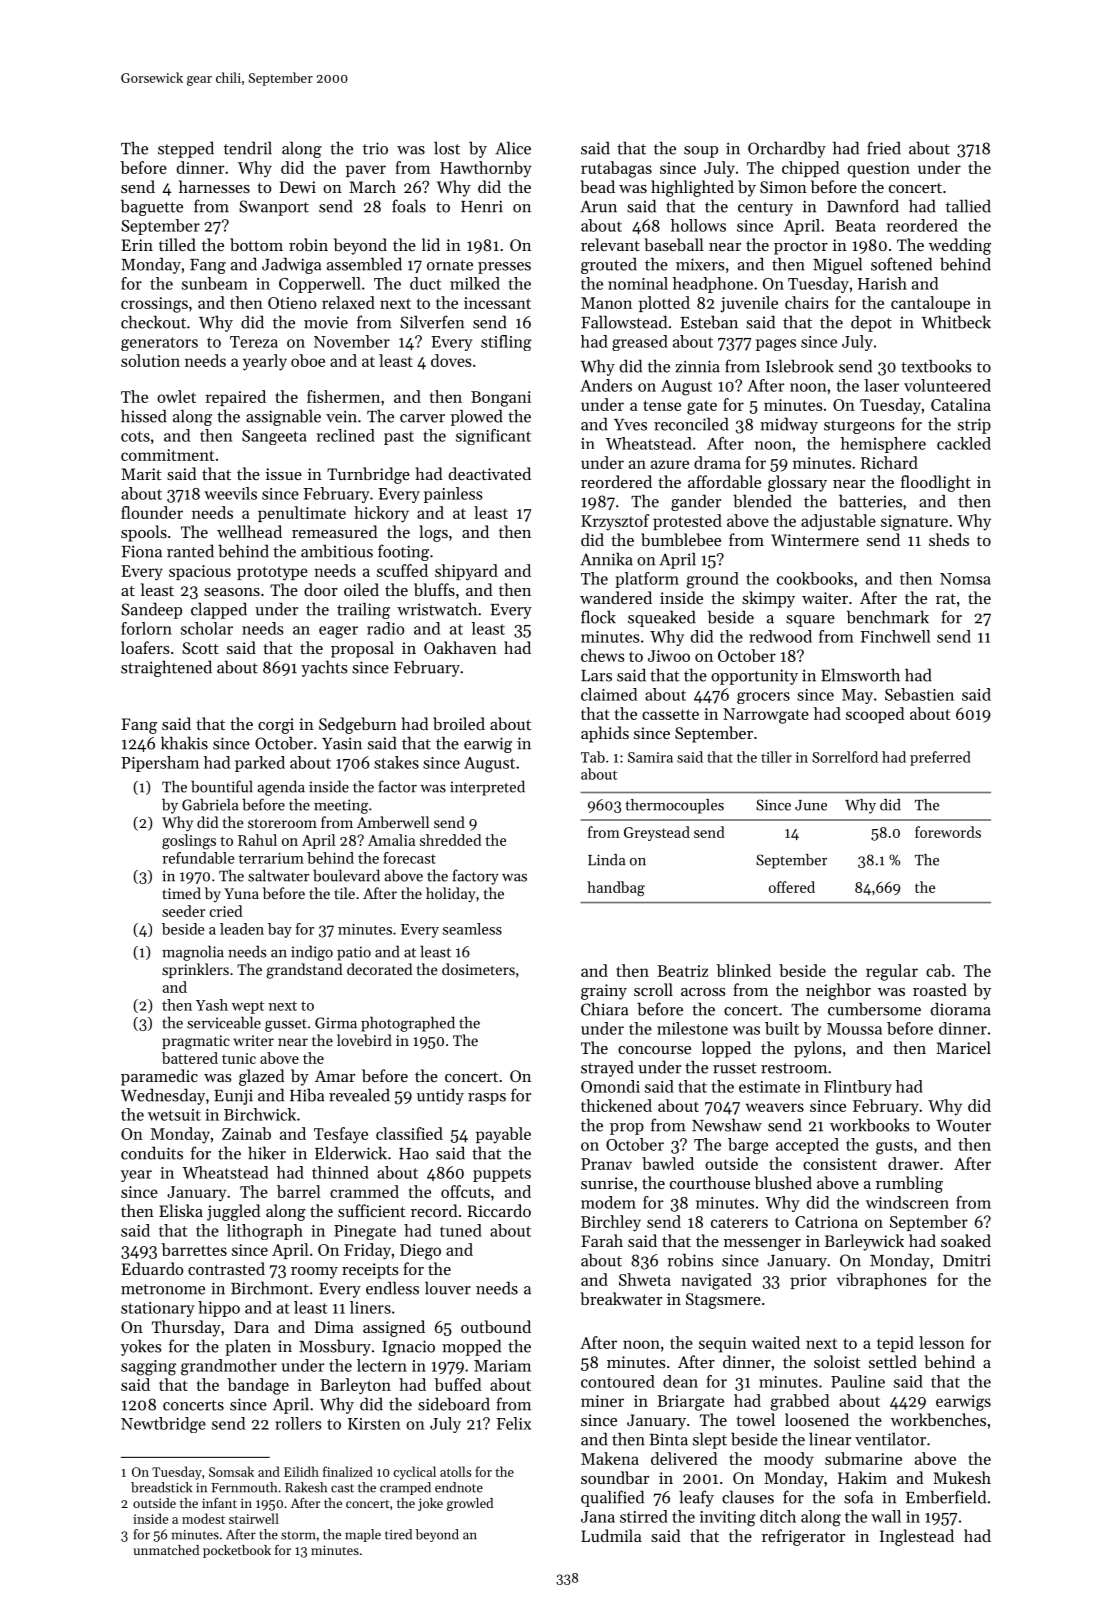 This page has width=1112, height=1610. I want to click on refundable, so click(198, 858).
